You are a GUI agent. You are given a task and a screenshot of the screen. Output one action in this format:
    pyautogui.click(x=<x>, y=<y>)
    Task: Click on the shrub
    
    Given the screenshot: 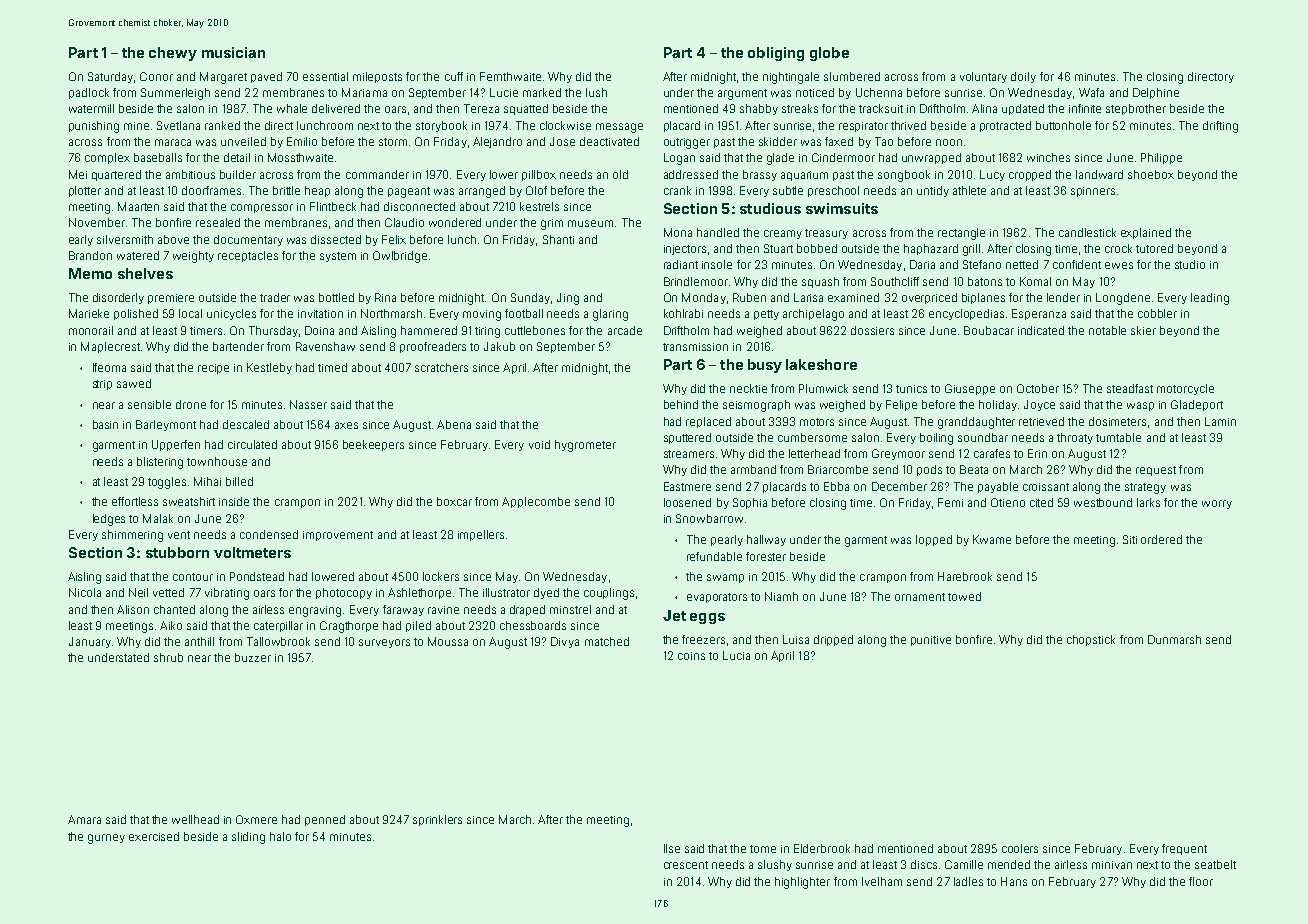 What is the action you would take?
    pyautogui.click(x=168, y=657)
